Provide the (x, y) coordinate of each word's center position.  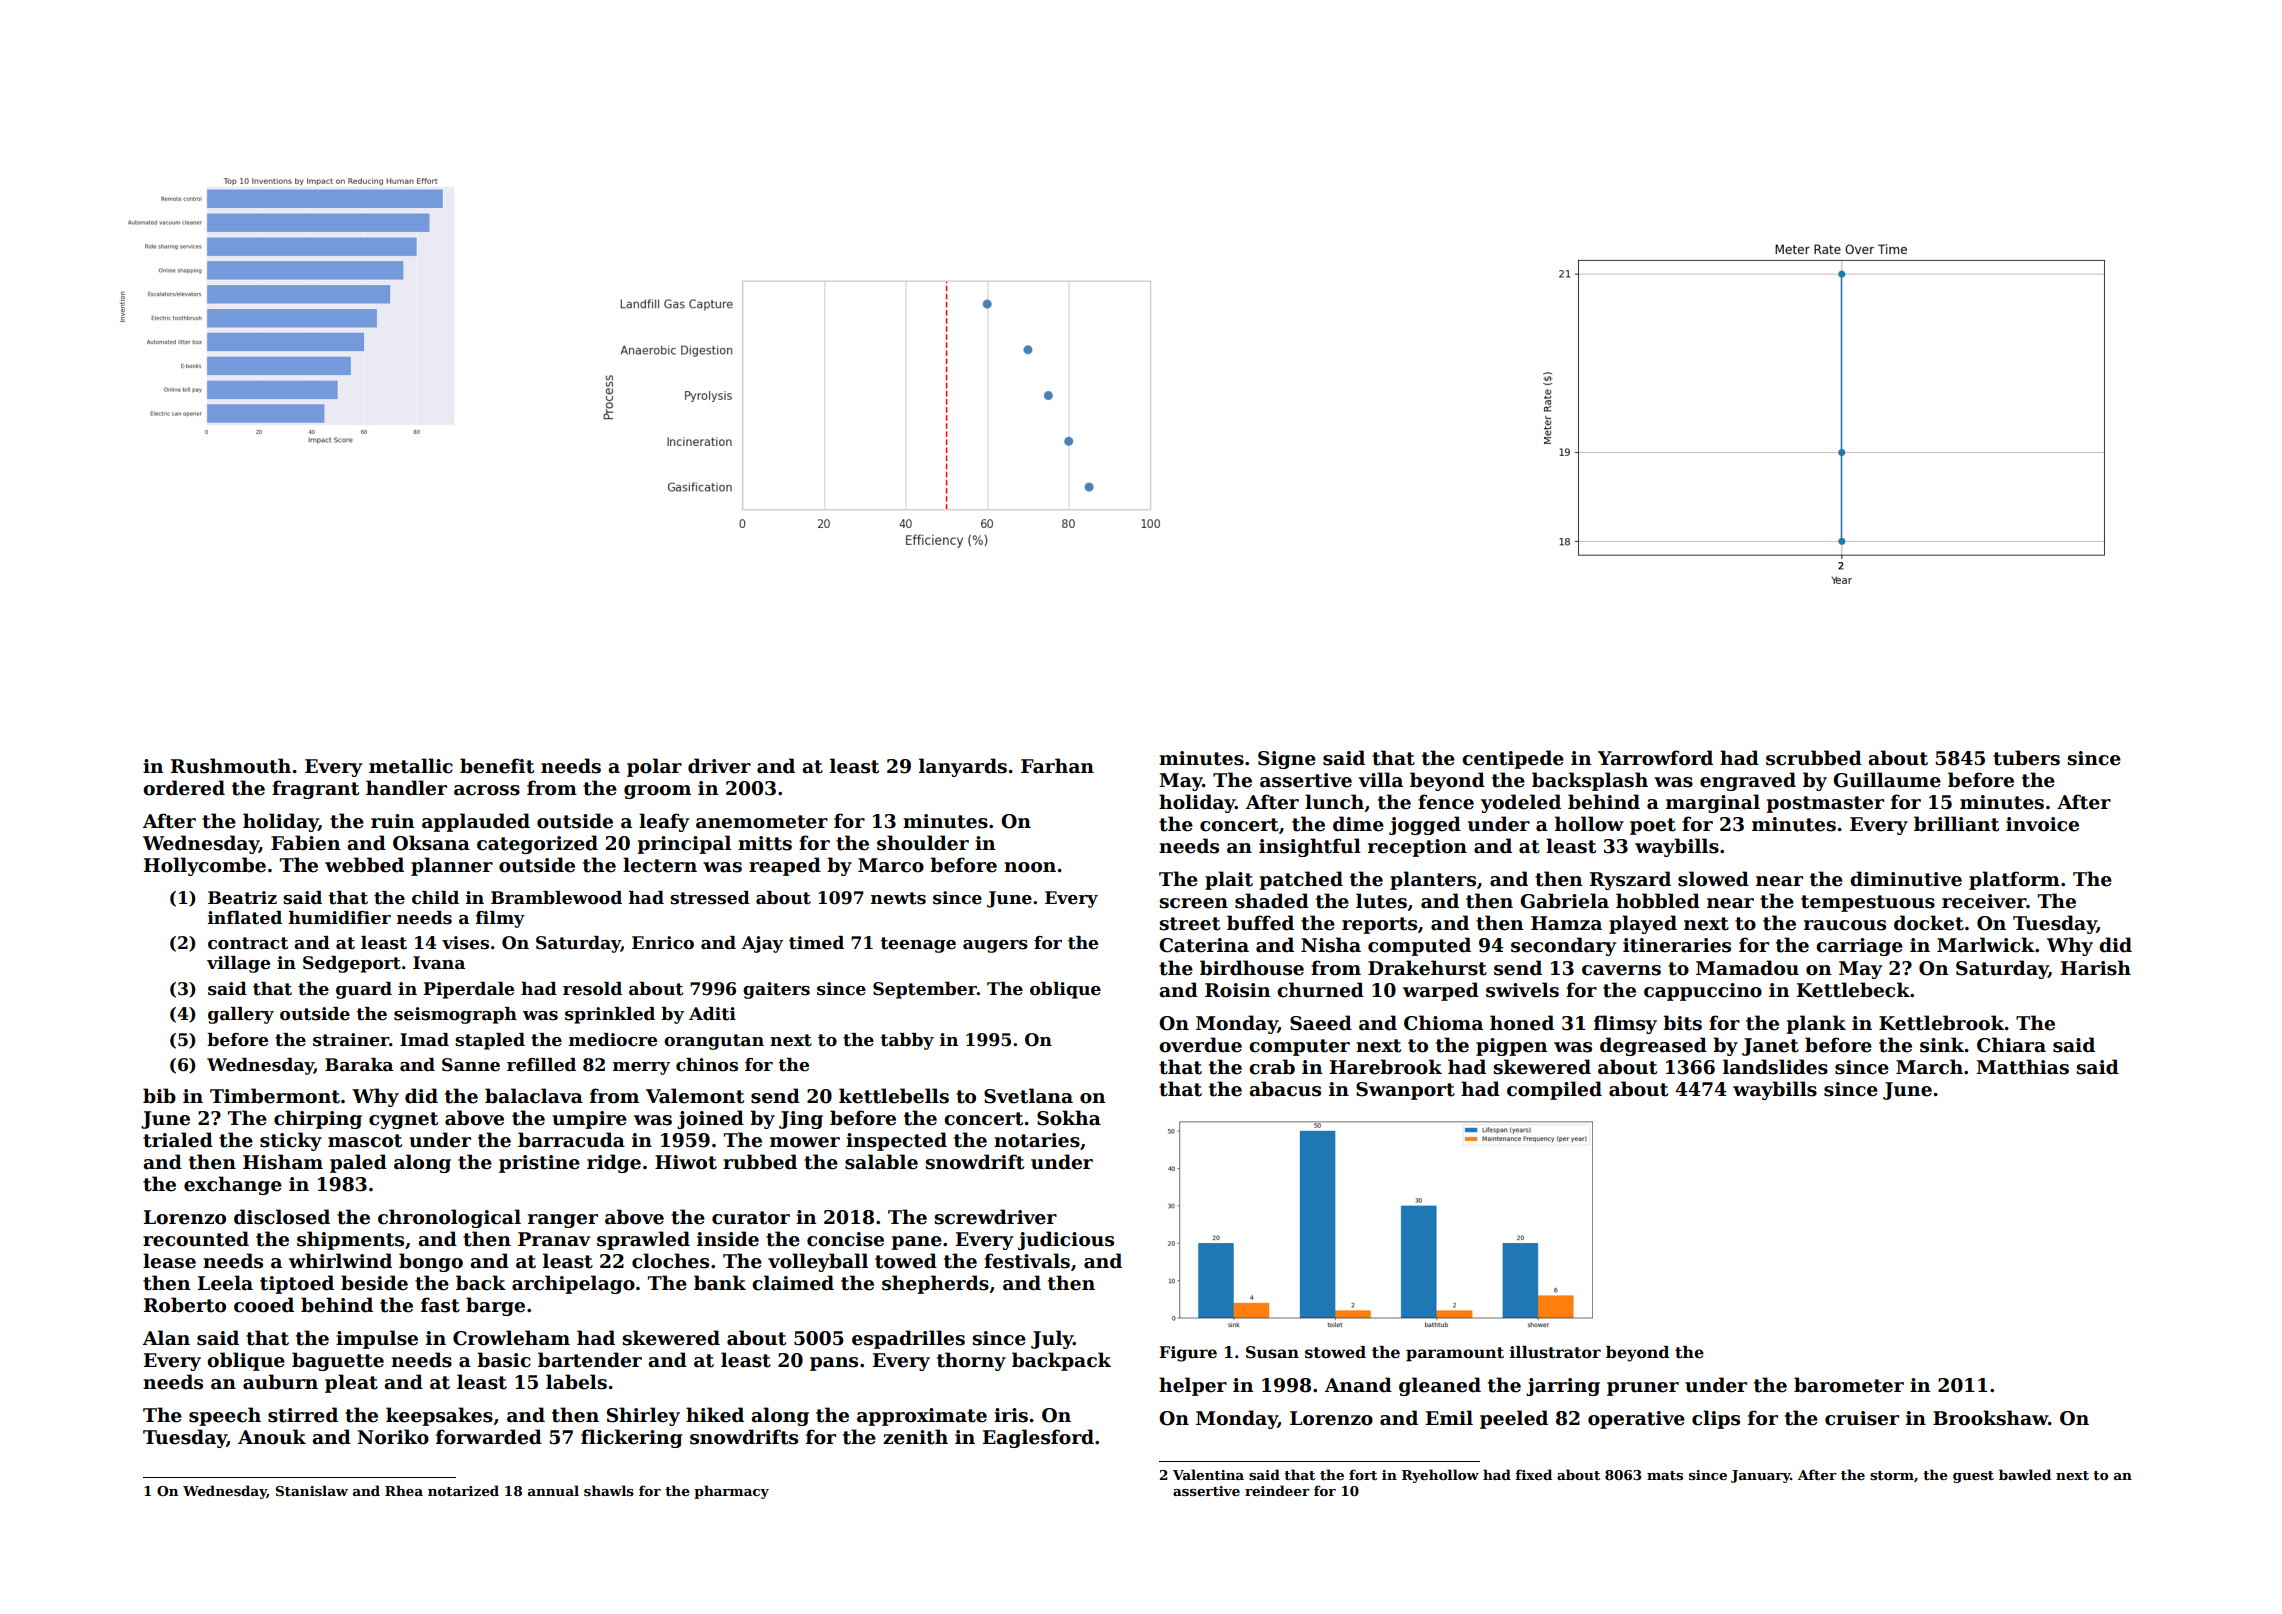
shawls (609, 1490)
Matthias (2022, 1067)
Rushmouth (231, 766)
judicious (1066, 1240)
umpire (589, 1120)
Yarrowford (1655, 758)
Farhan (1057, 766)
